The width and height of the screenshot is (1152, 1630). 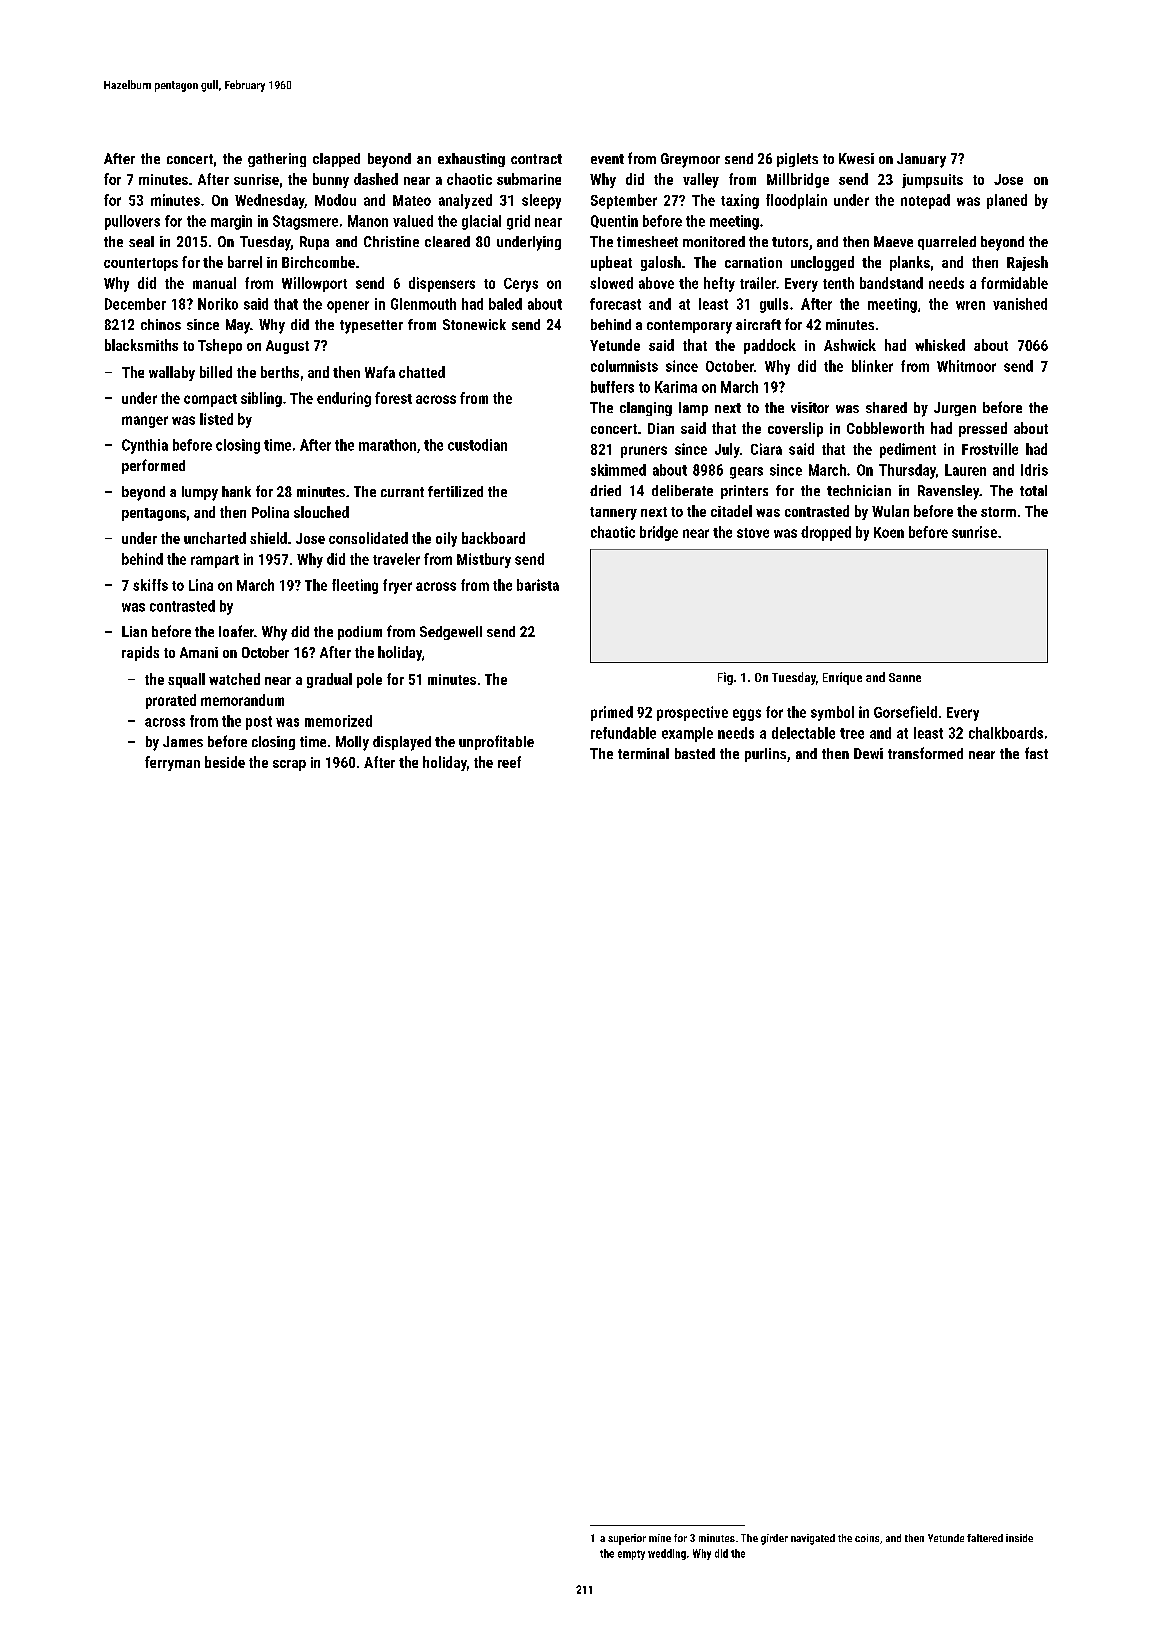 I want to click on inside, so click(x=1019, y=1538).
